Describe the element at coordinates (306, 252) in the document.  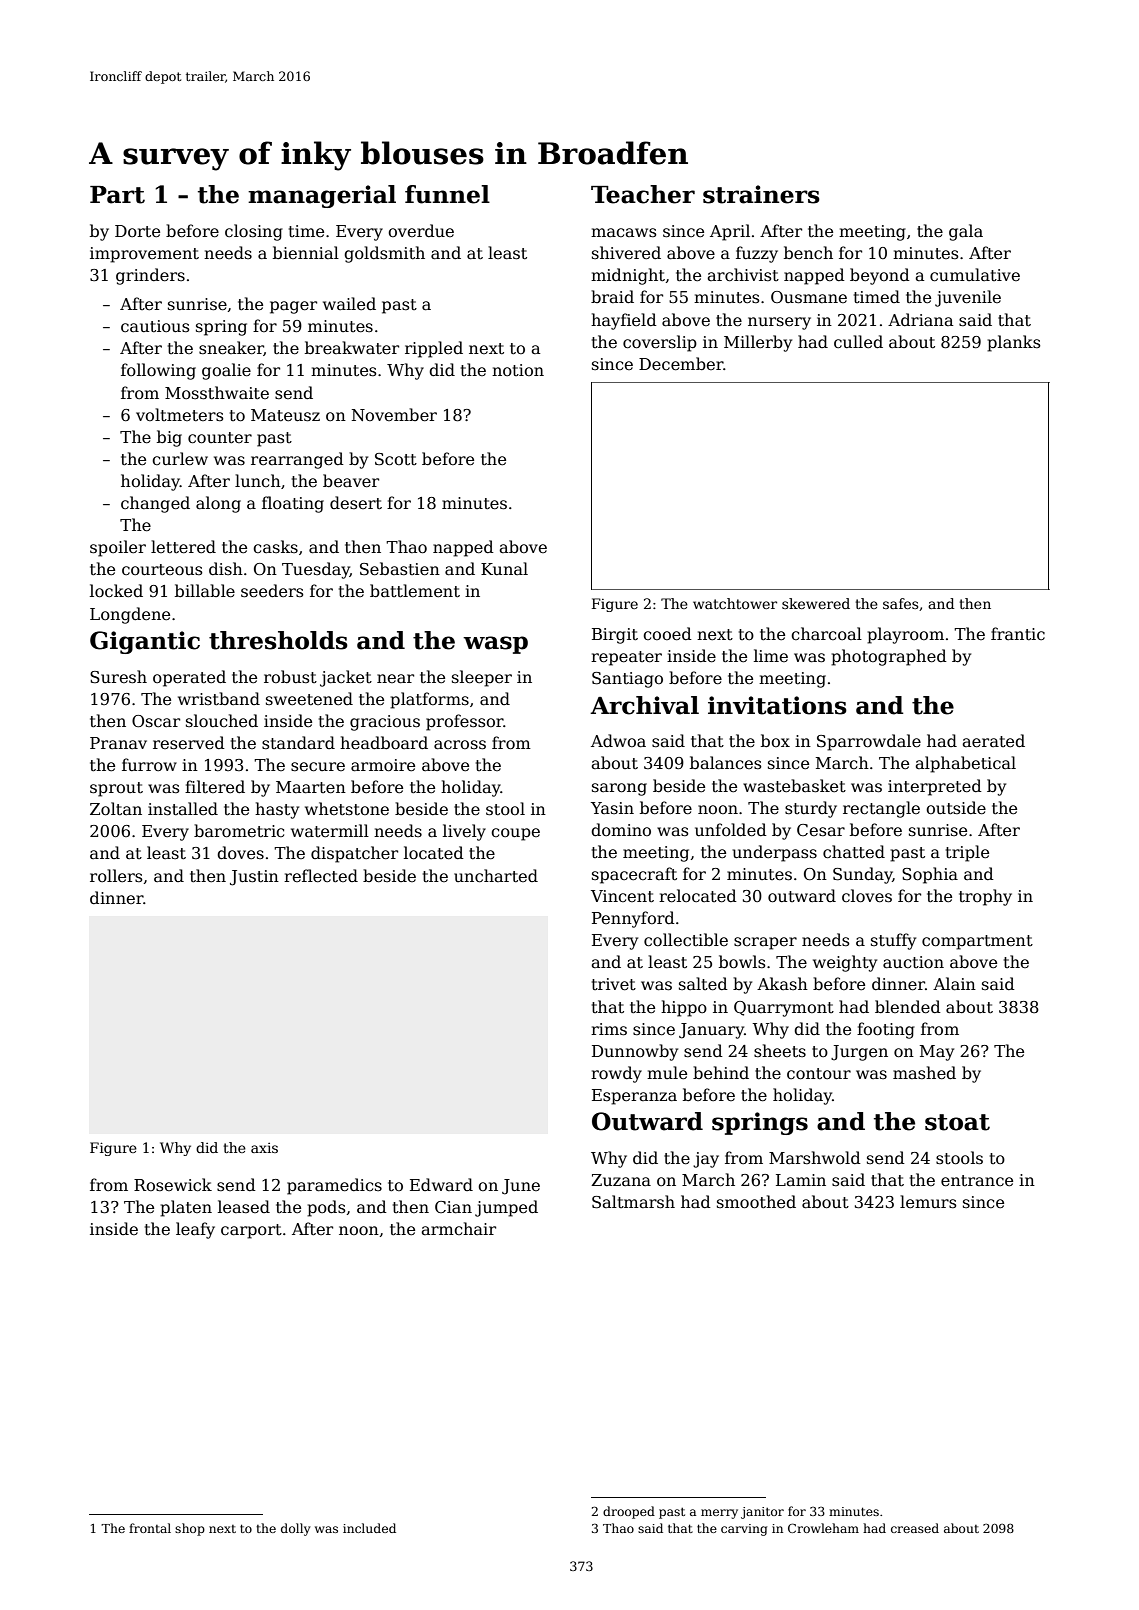
I see `biennial` at that location.
